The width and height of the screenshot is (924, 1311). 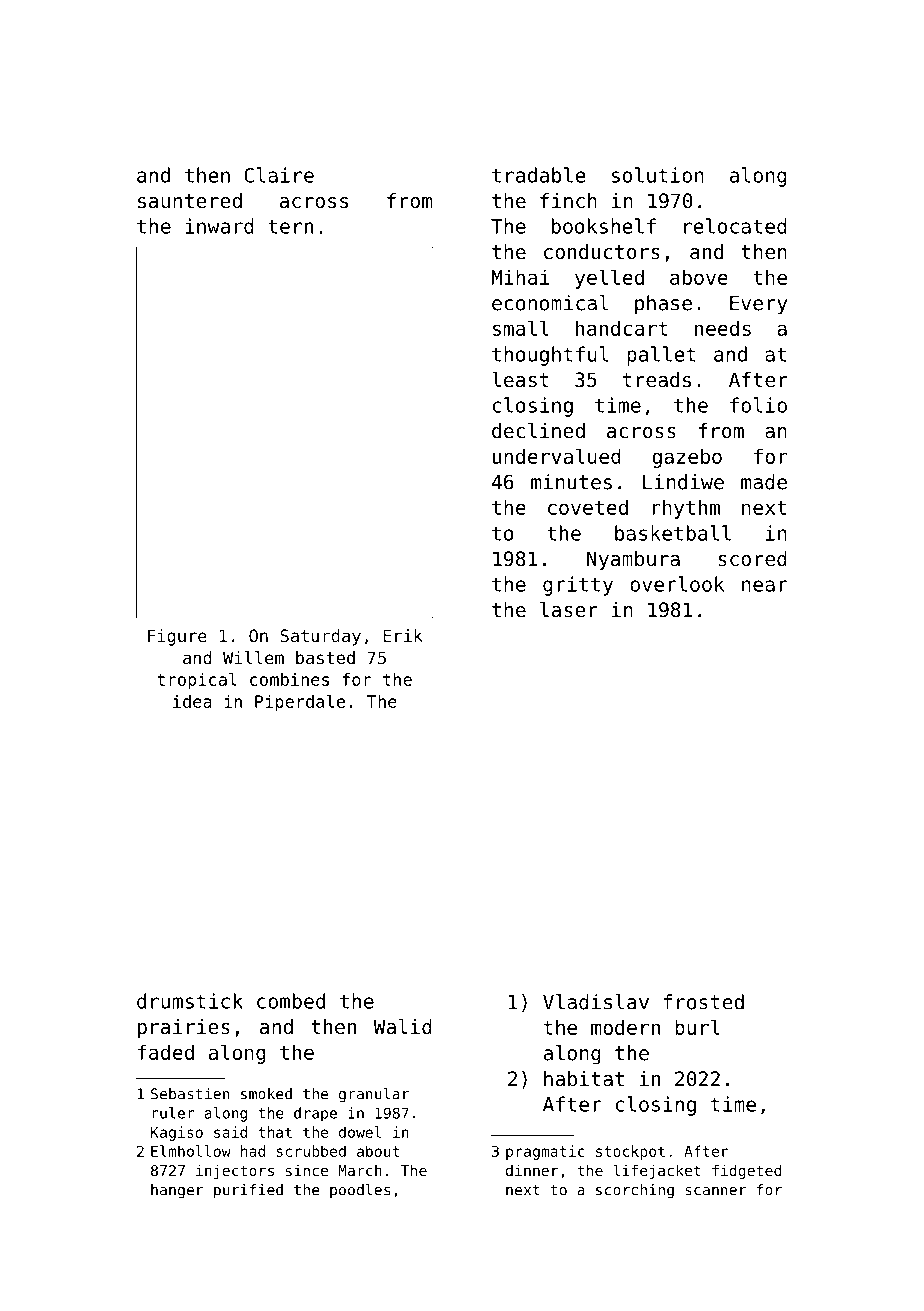 What do you see at coordinates (300, 703) in the screenshot?
I see `Piperdale` at bounding box center [300, 703].
